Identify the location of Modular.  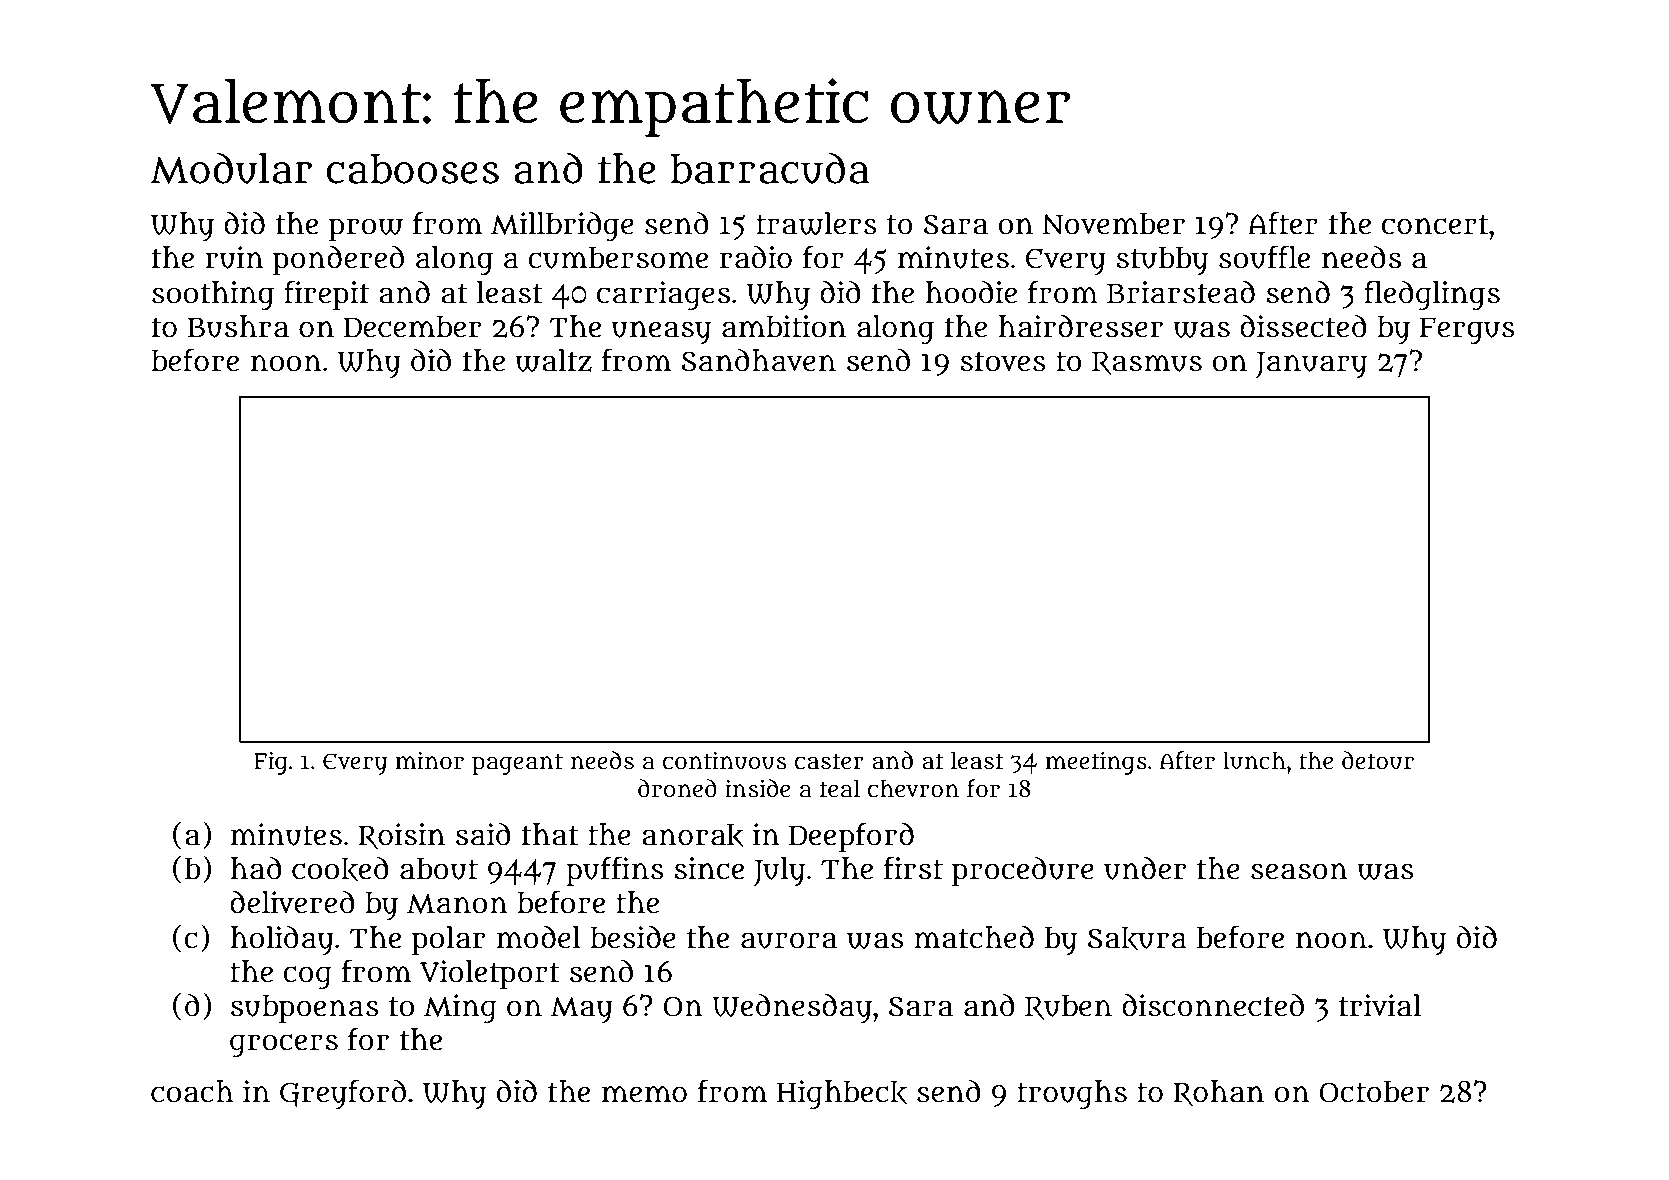
(231, 168).
